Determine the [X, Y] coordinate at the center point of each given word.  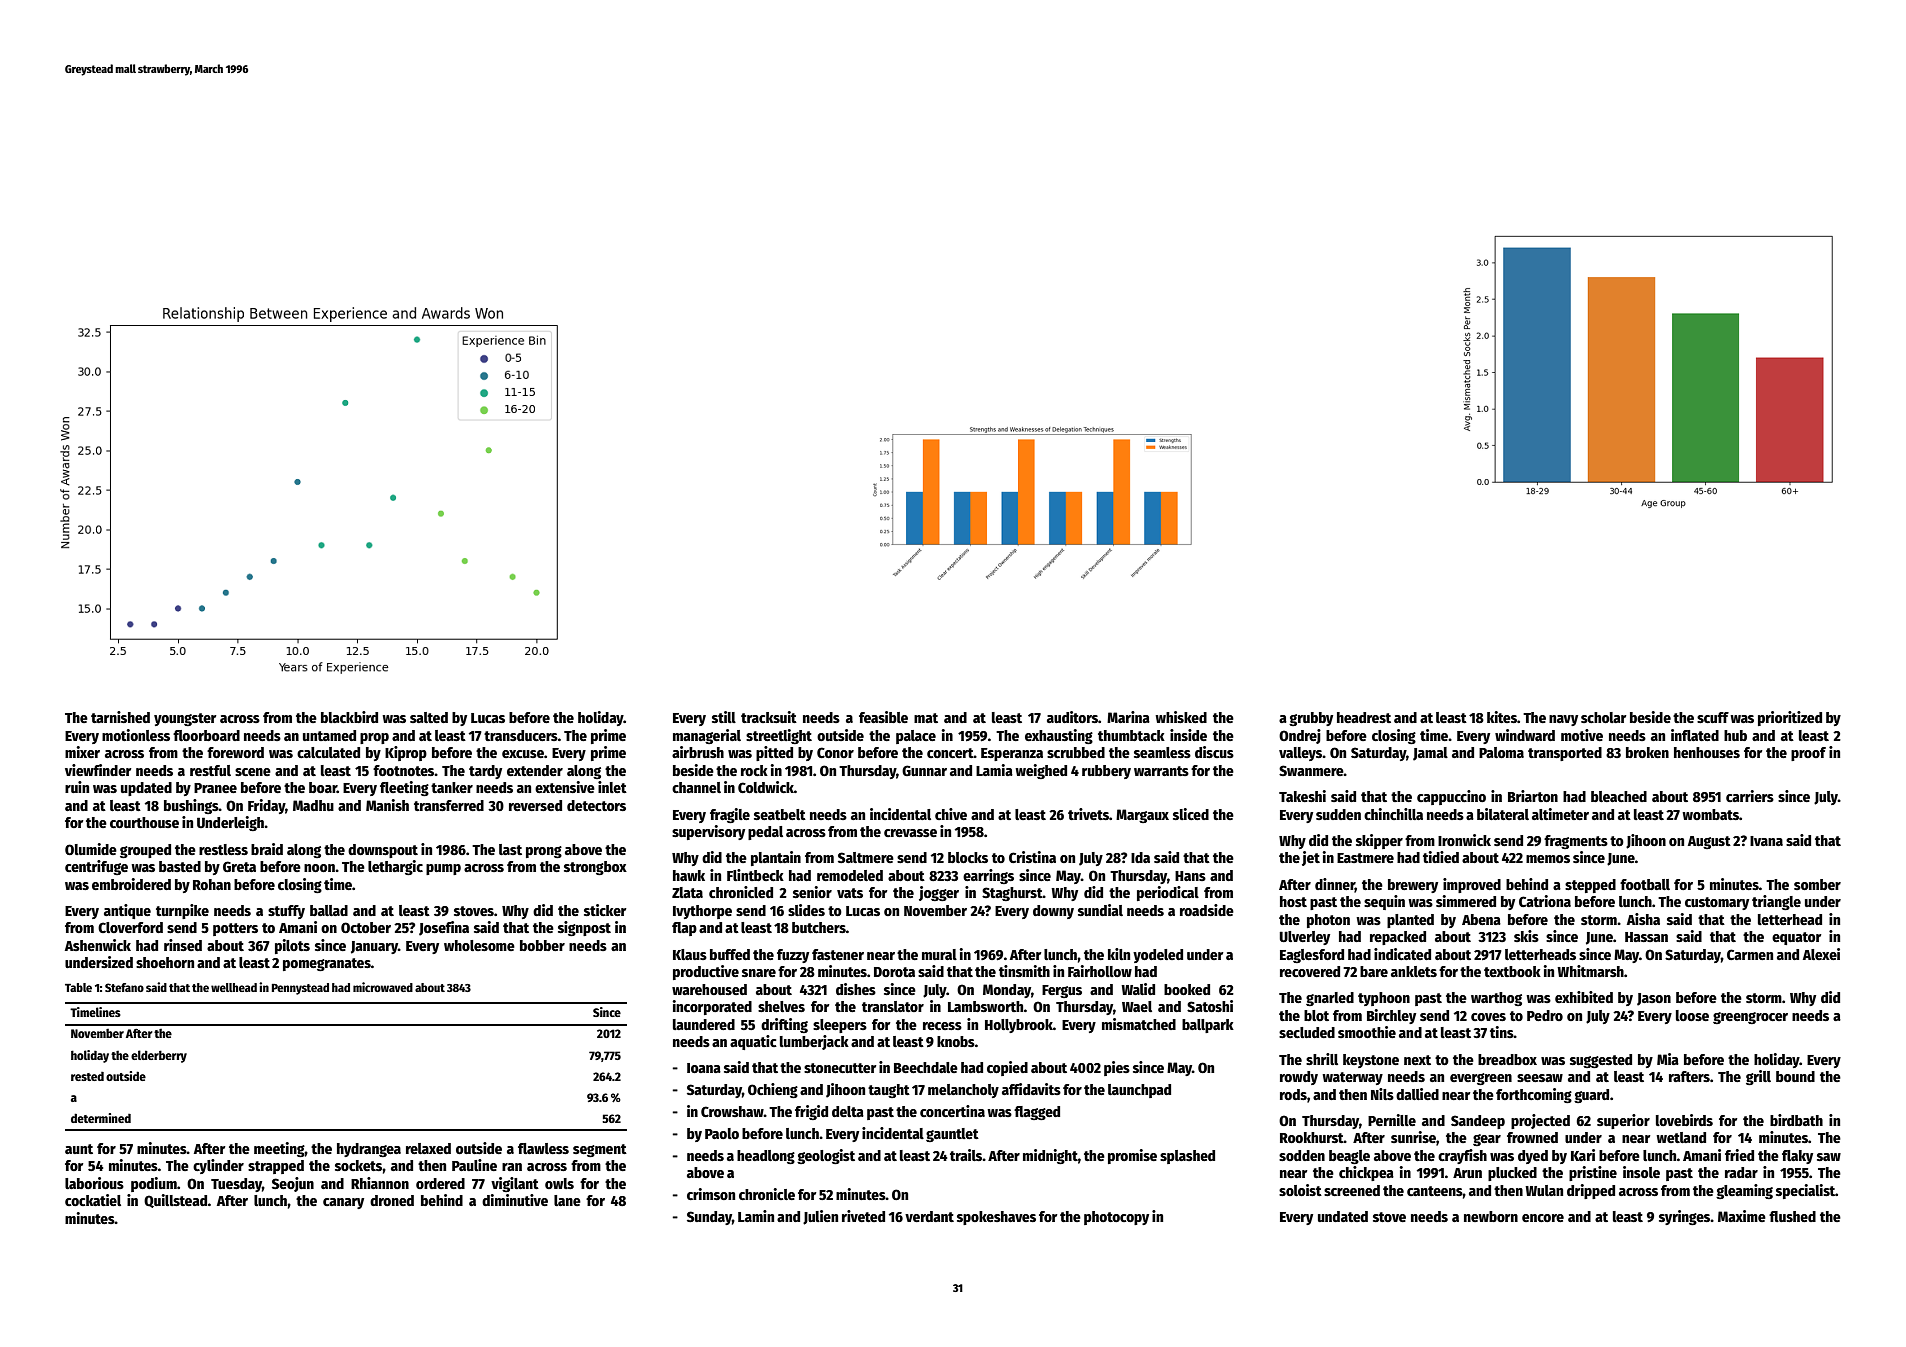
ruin [77, 787]
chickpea [1366, 1173]
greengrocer [1750, 1018]
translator [893, 1006]
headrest [1364, 717]
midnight [1050, 1156]
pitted [774, 753]
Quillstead [176, 1201]
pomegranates [327, 964]
